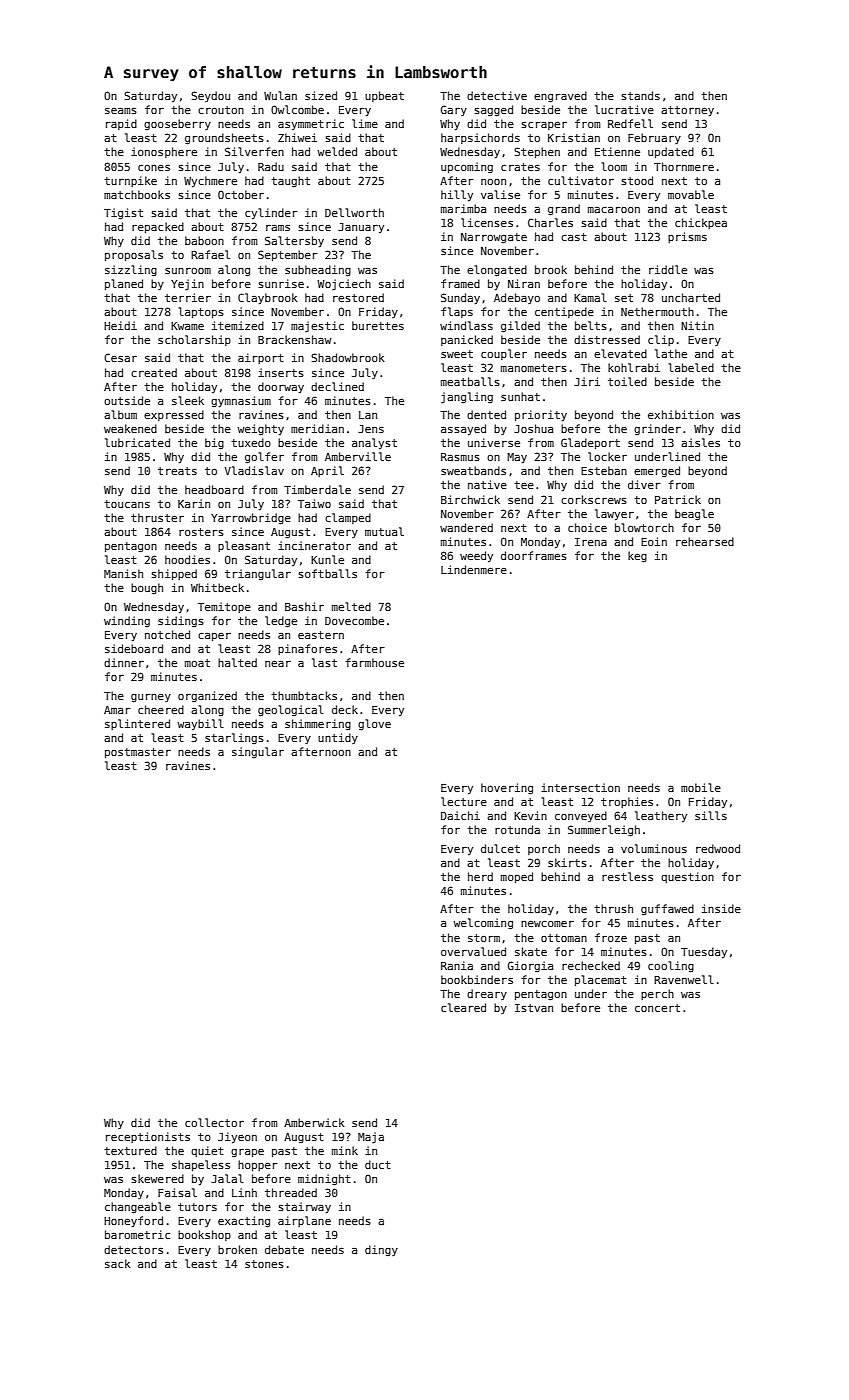 Image resolution: width=849 pixels, height=1400 pixels. Describe the element at coordinates (177, 124) in the image. I see `gooseberry` at that location.
